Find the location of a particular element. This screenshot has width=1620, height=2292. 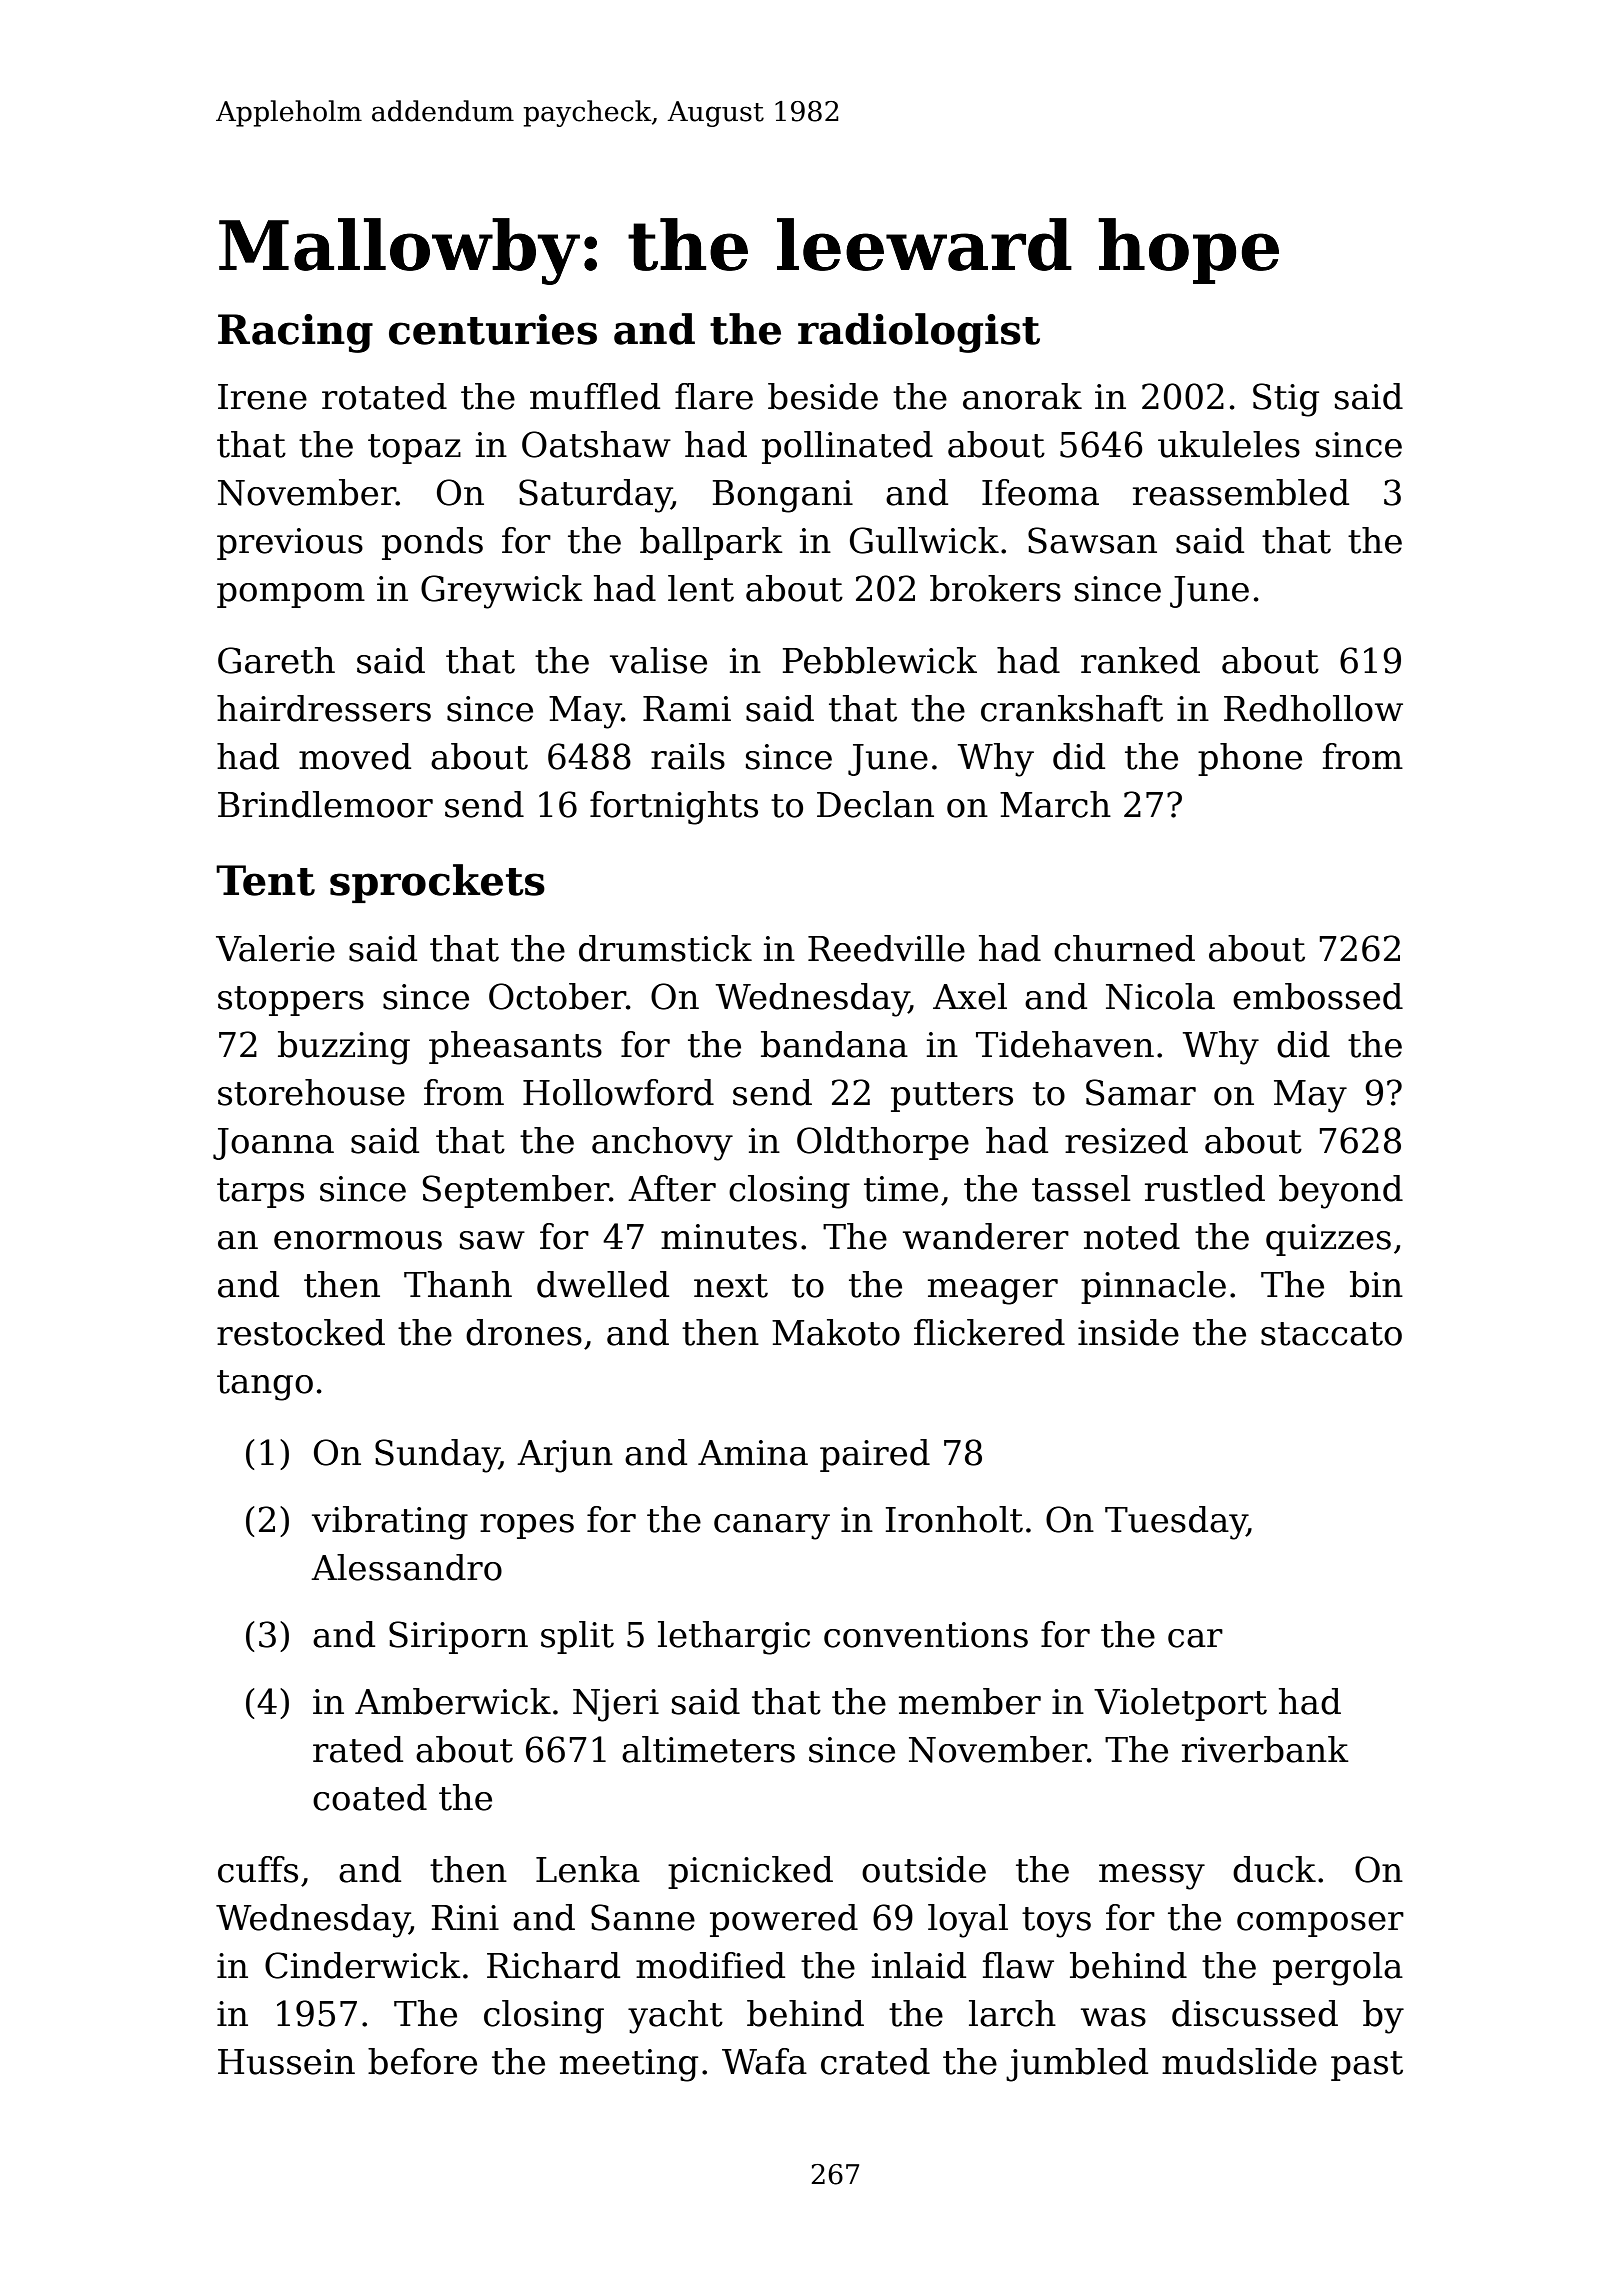

Sanne is located at coordinates (643, 1917).
